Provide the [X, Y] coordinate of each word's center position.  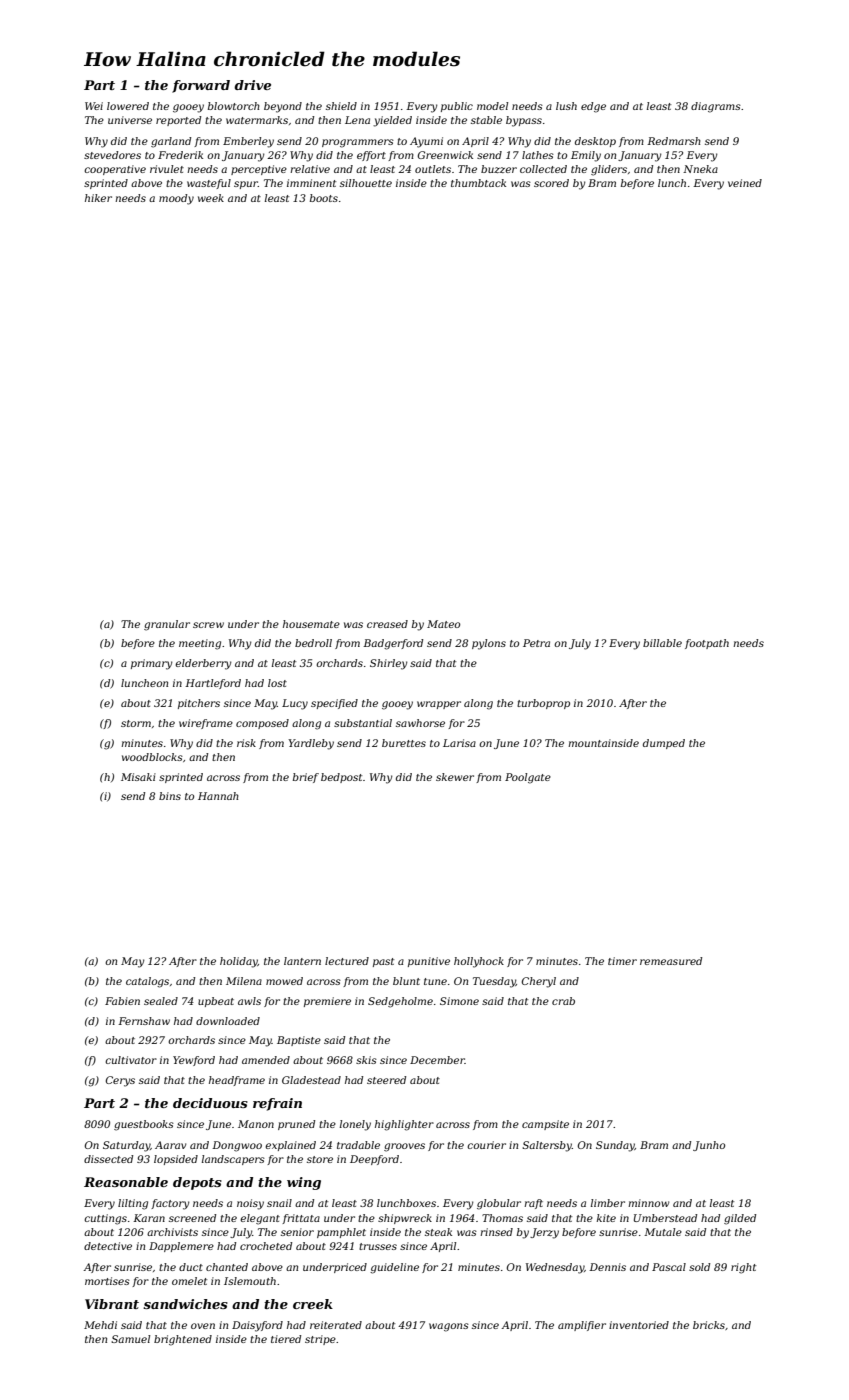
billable [662, 643]
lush [566, 106]
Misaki [138, 777]
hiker [98, 198]
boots [324, 198]
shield [341, 106]
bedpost [341, 778]
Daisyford [257, 1326]
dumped [664, 744]
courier [486, 1145]
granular [167, 625]
